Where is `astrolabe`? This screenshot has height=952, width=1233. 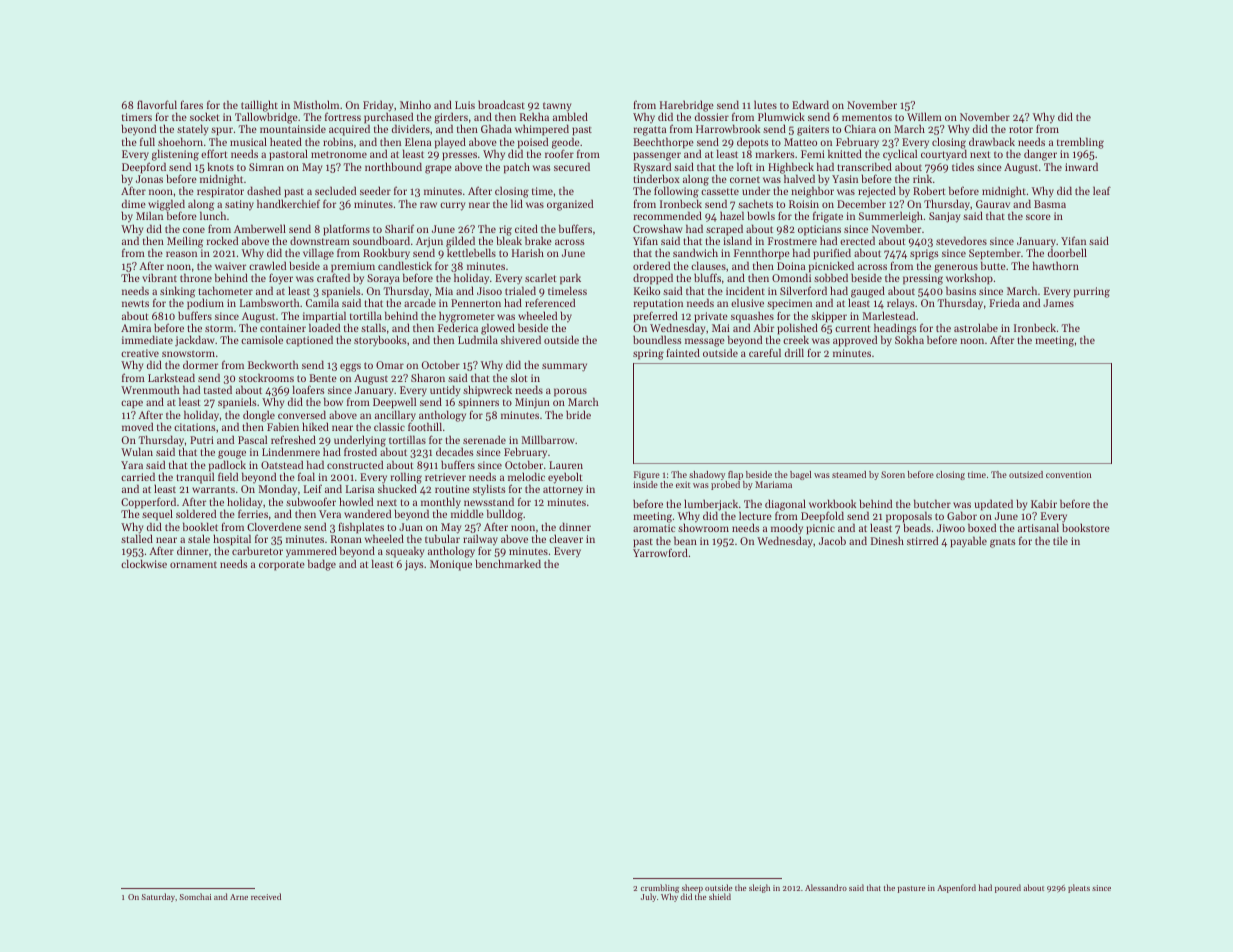 astrolabe is located at coordinates (976, 327).
